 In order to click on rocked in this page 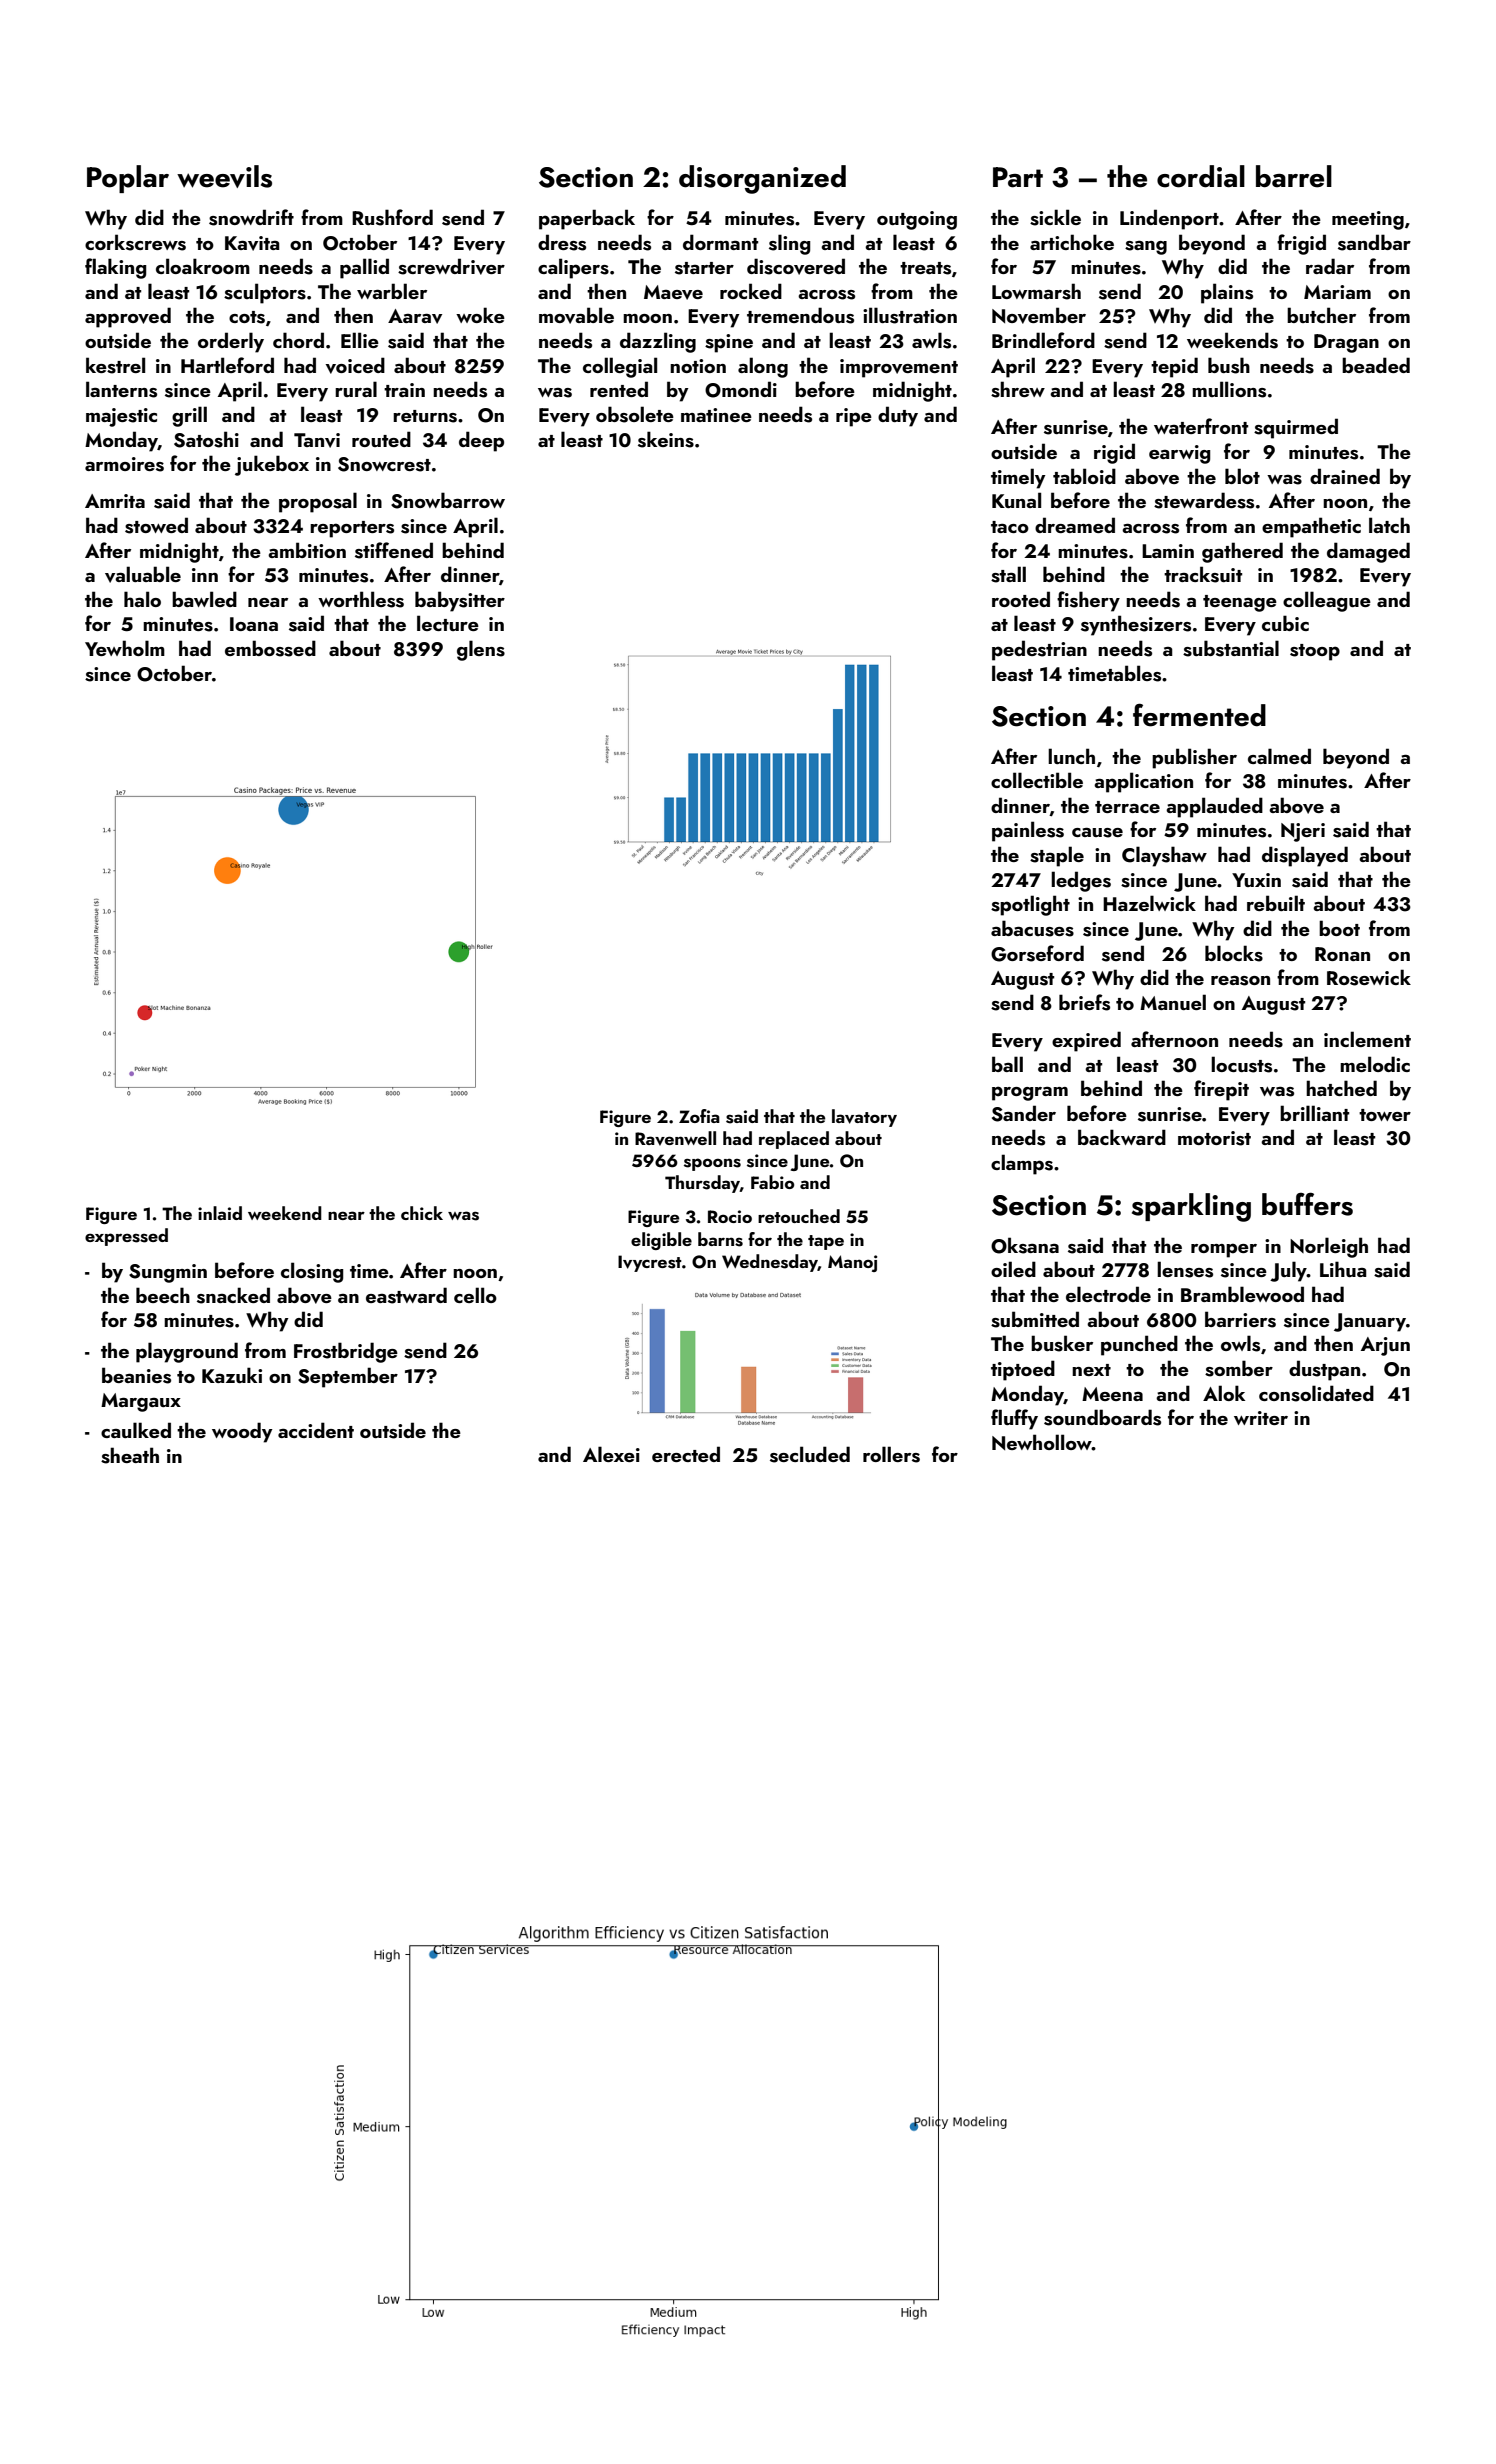, I will do `click(751, 291)`.
